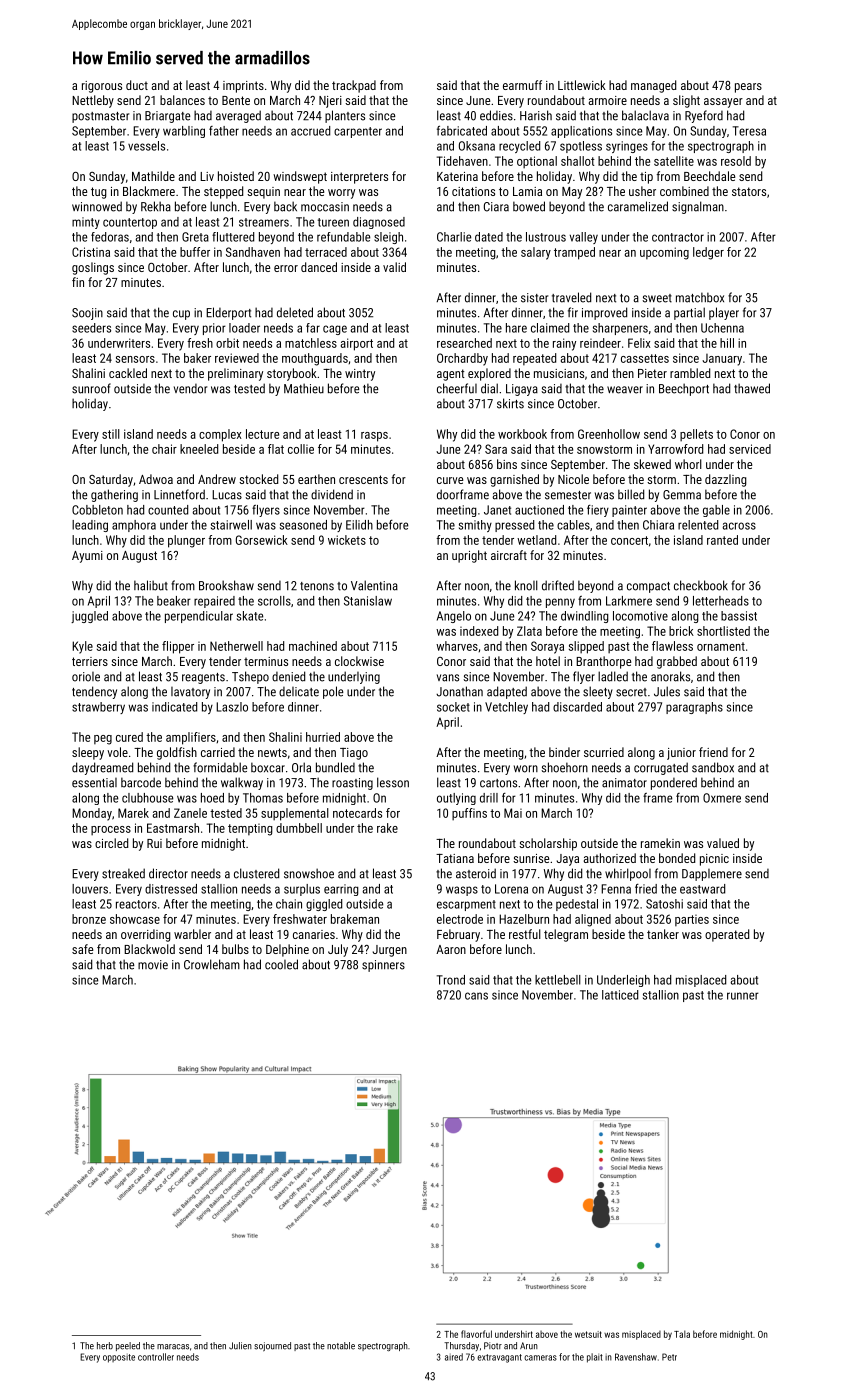  What do you see at coordinates (153, 965) in the document?
I see `movie` at bounding box center [153, 965].
